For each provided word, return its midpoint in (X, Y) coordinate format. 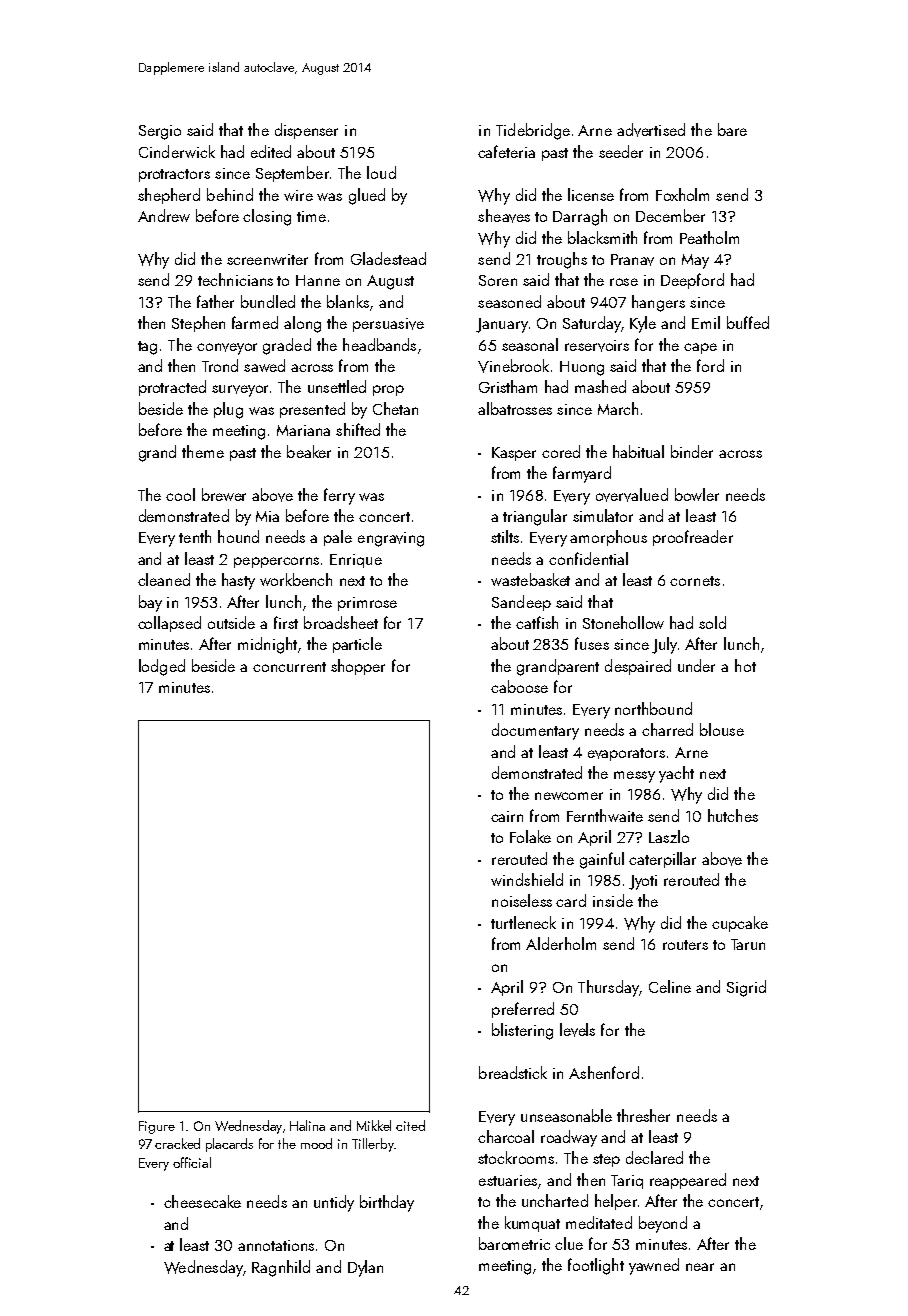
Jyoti (643, 882)
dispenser (306, 131)
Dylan (365, 1268)
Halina (307, 1125)
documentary (535, 731)
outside (231, 622)
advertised (651, 130)
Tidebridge (533, 131)
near (700, 1267)
